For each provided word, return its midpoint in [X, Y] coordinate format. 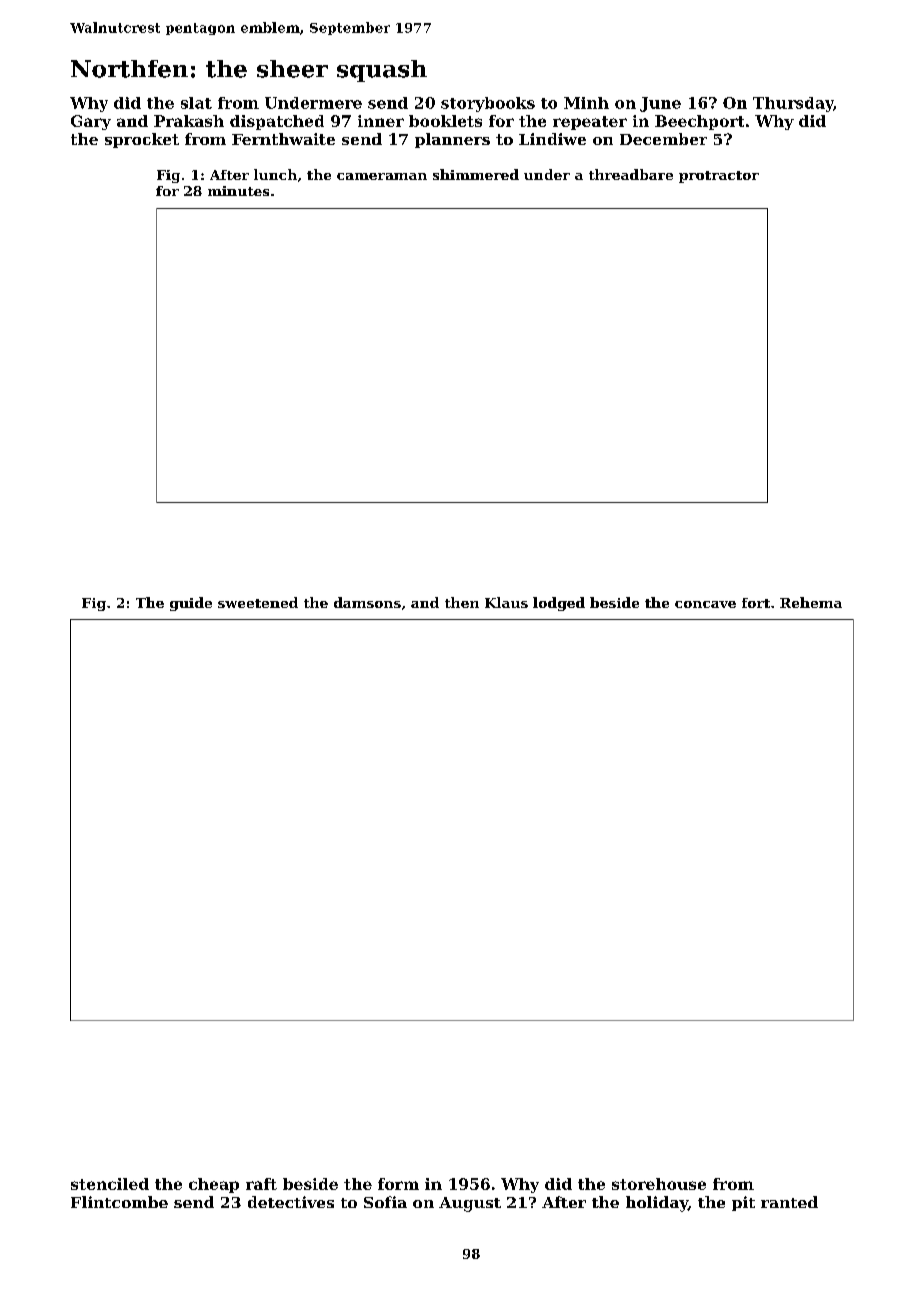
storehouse [659, 1184]
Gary [91, 122]
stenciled [110, 1184]
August [470, 1204]
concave [705, 604]
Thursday [793, 104]
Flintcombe [119, 1202]
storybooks [488, 104]
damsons [367, 602]
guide [191, 604]
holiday [657, 1204]
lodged [559, 604]
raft [261, 1184]
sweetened [258, 602]
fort [756, 603]
